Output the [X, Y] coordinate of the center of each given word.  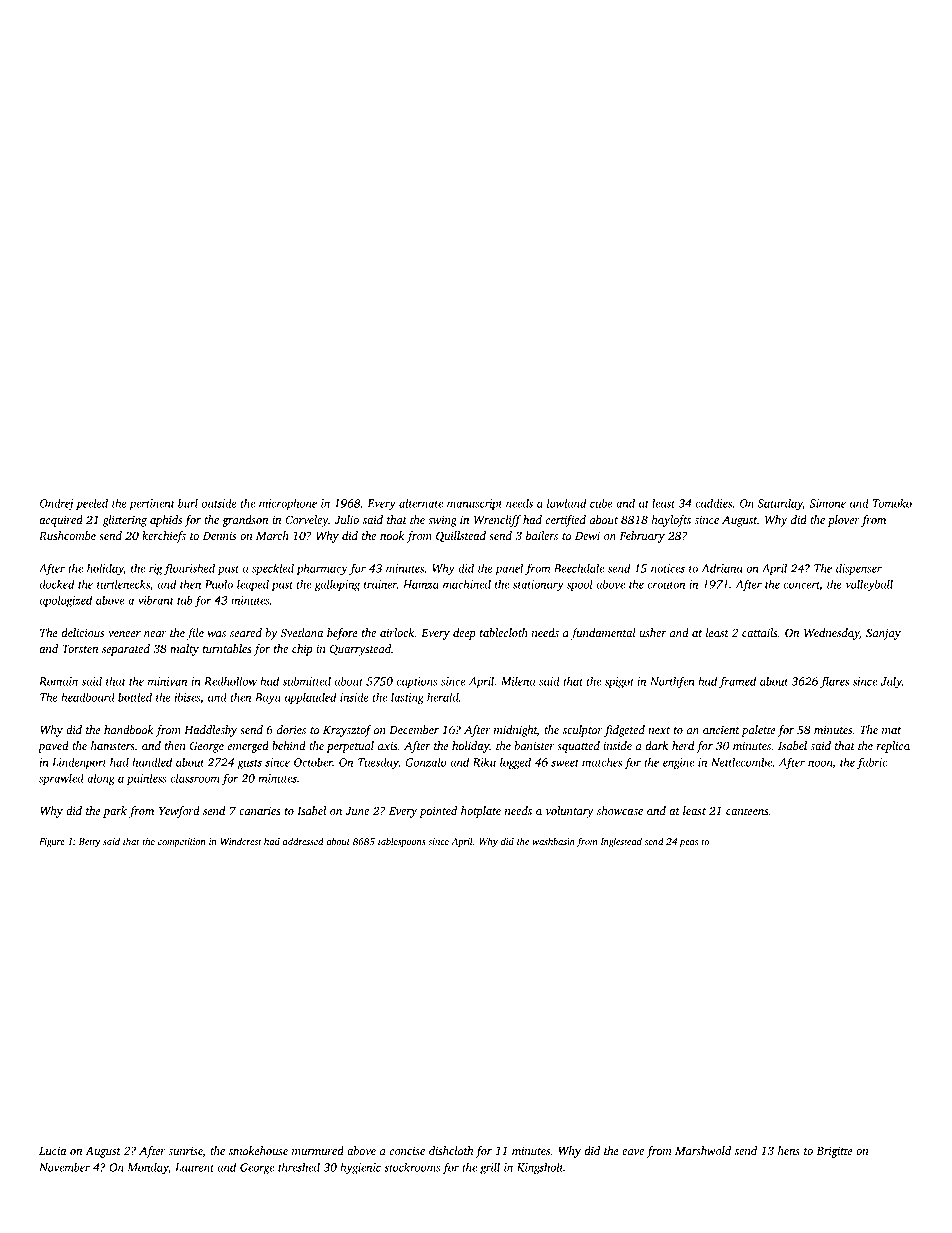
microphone [288, 504]
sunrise [185, 1150]
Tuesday [378, 763]
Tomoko [892, 503]
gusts [249, 764]
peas [689, 843]
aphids [166, 521]
